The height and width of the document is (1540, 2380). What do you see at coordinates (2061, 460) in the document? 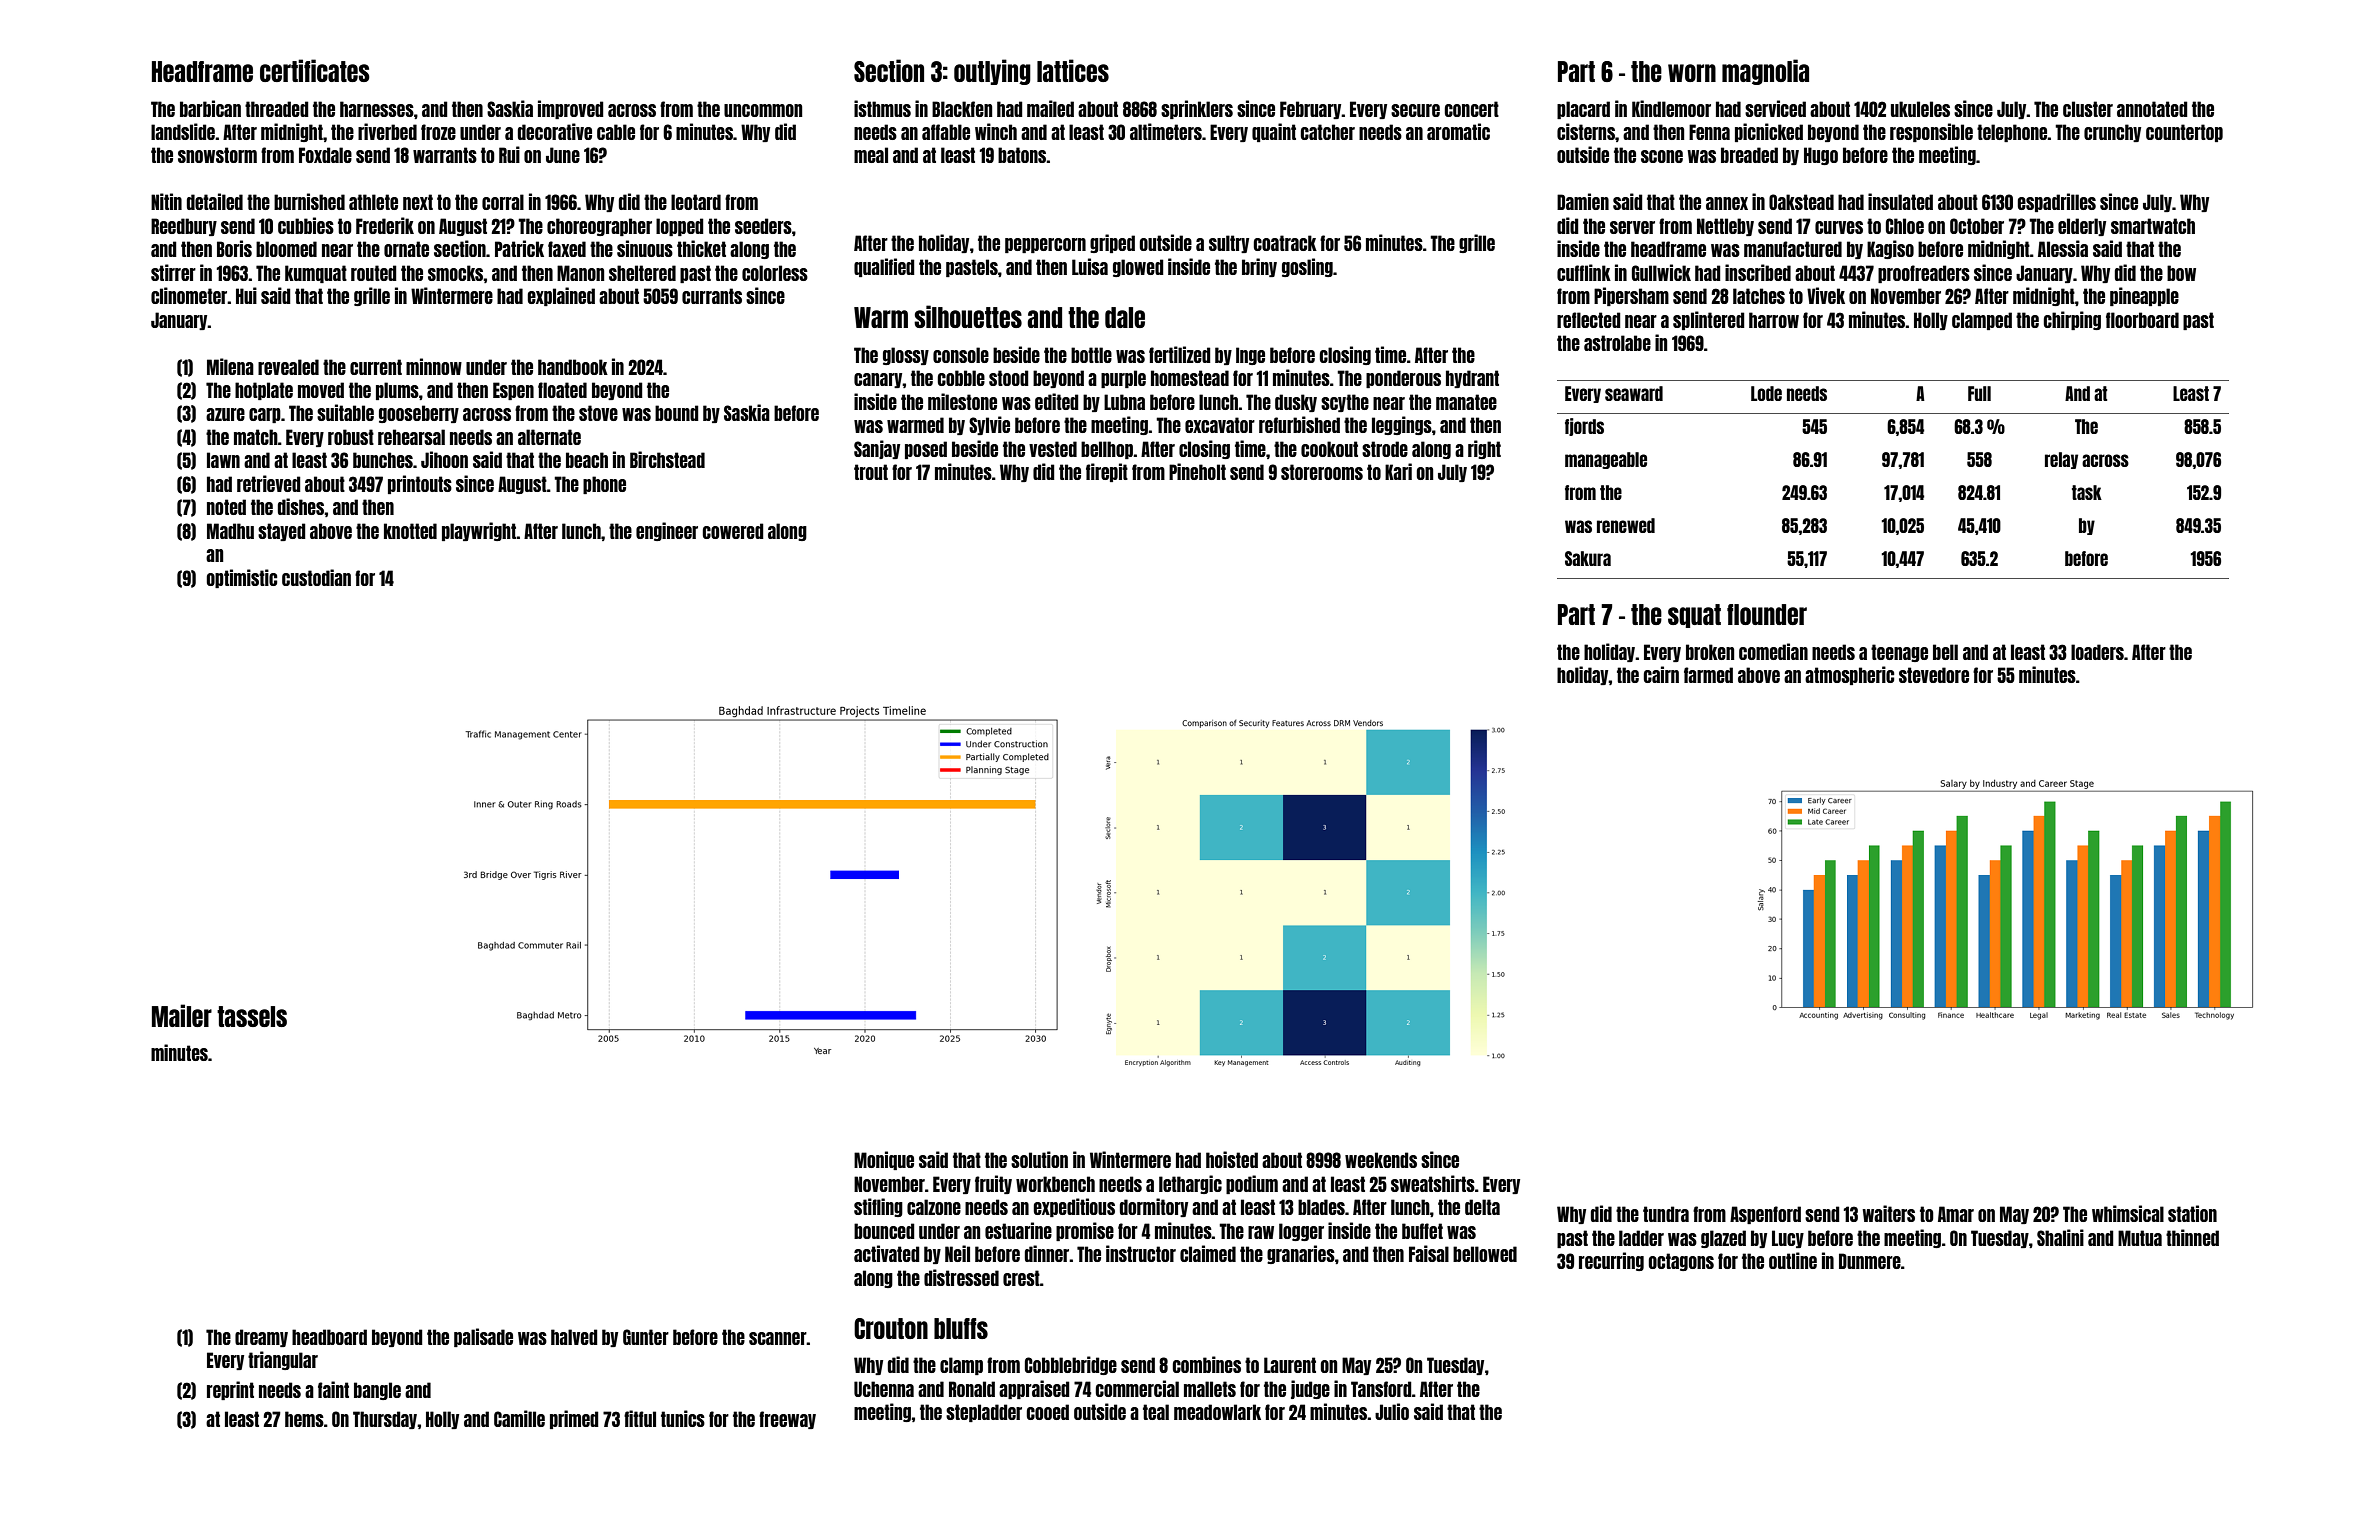
I see `relay` at bounding box center [2061, 460].
